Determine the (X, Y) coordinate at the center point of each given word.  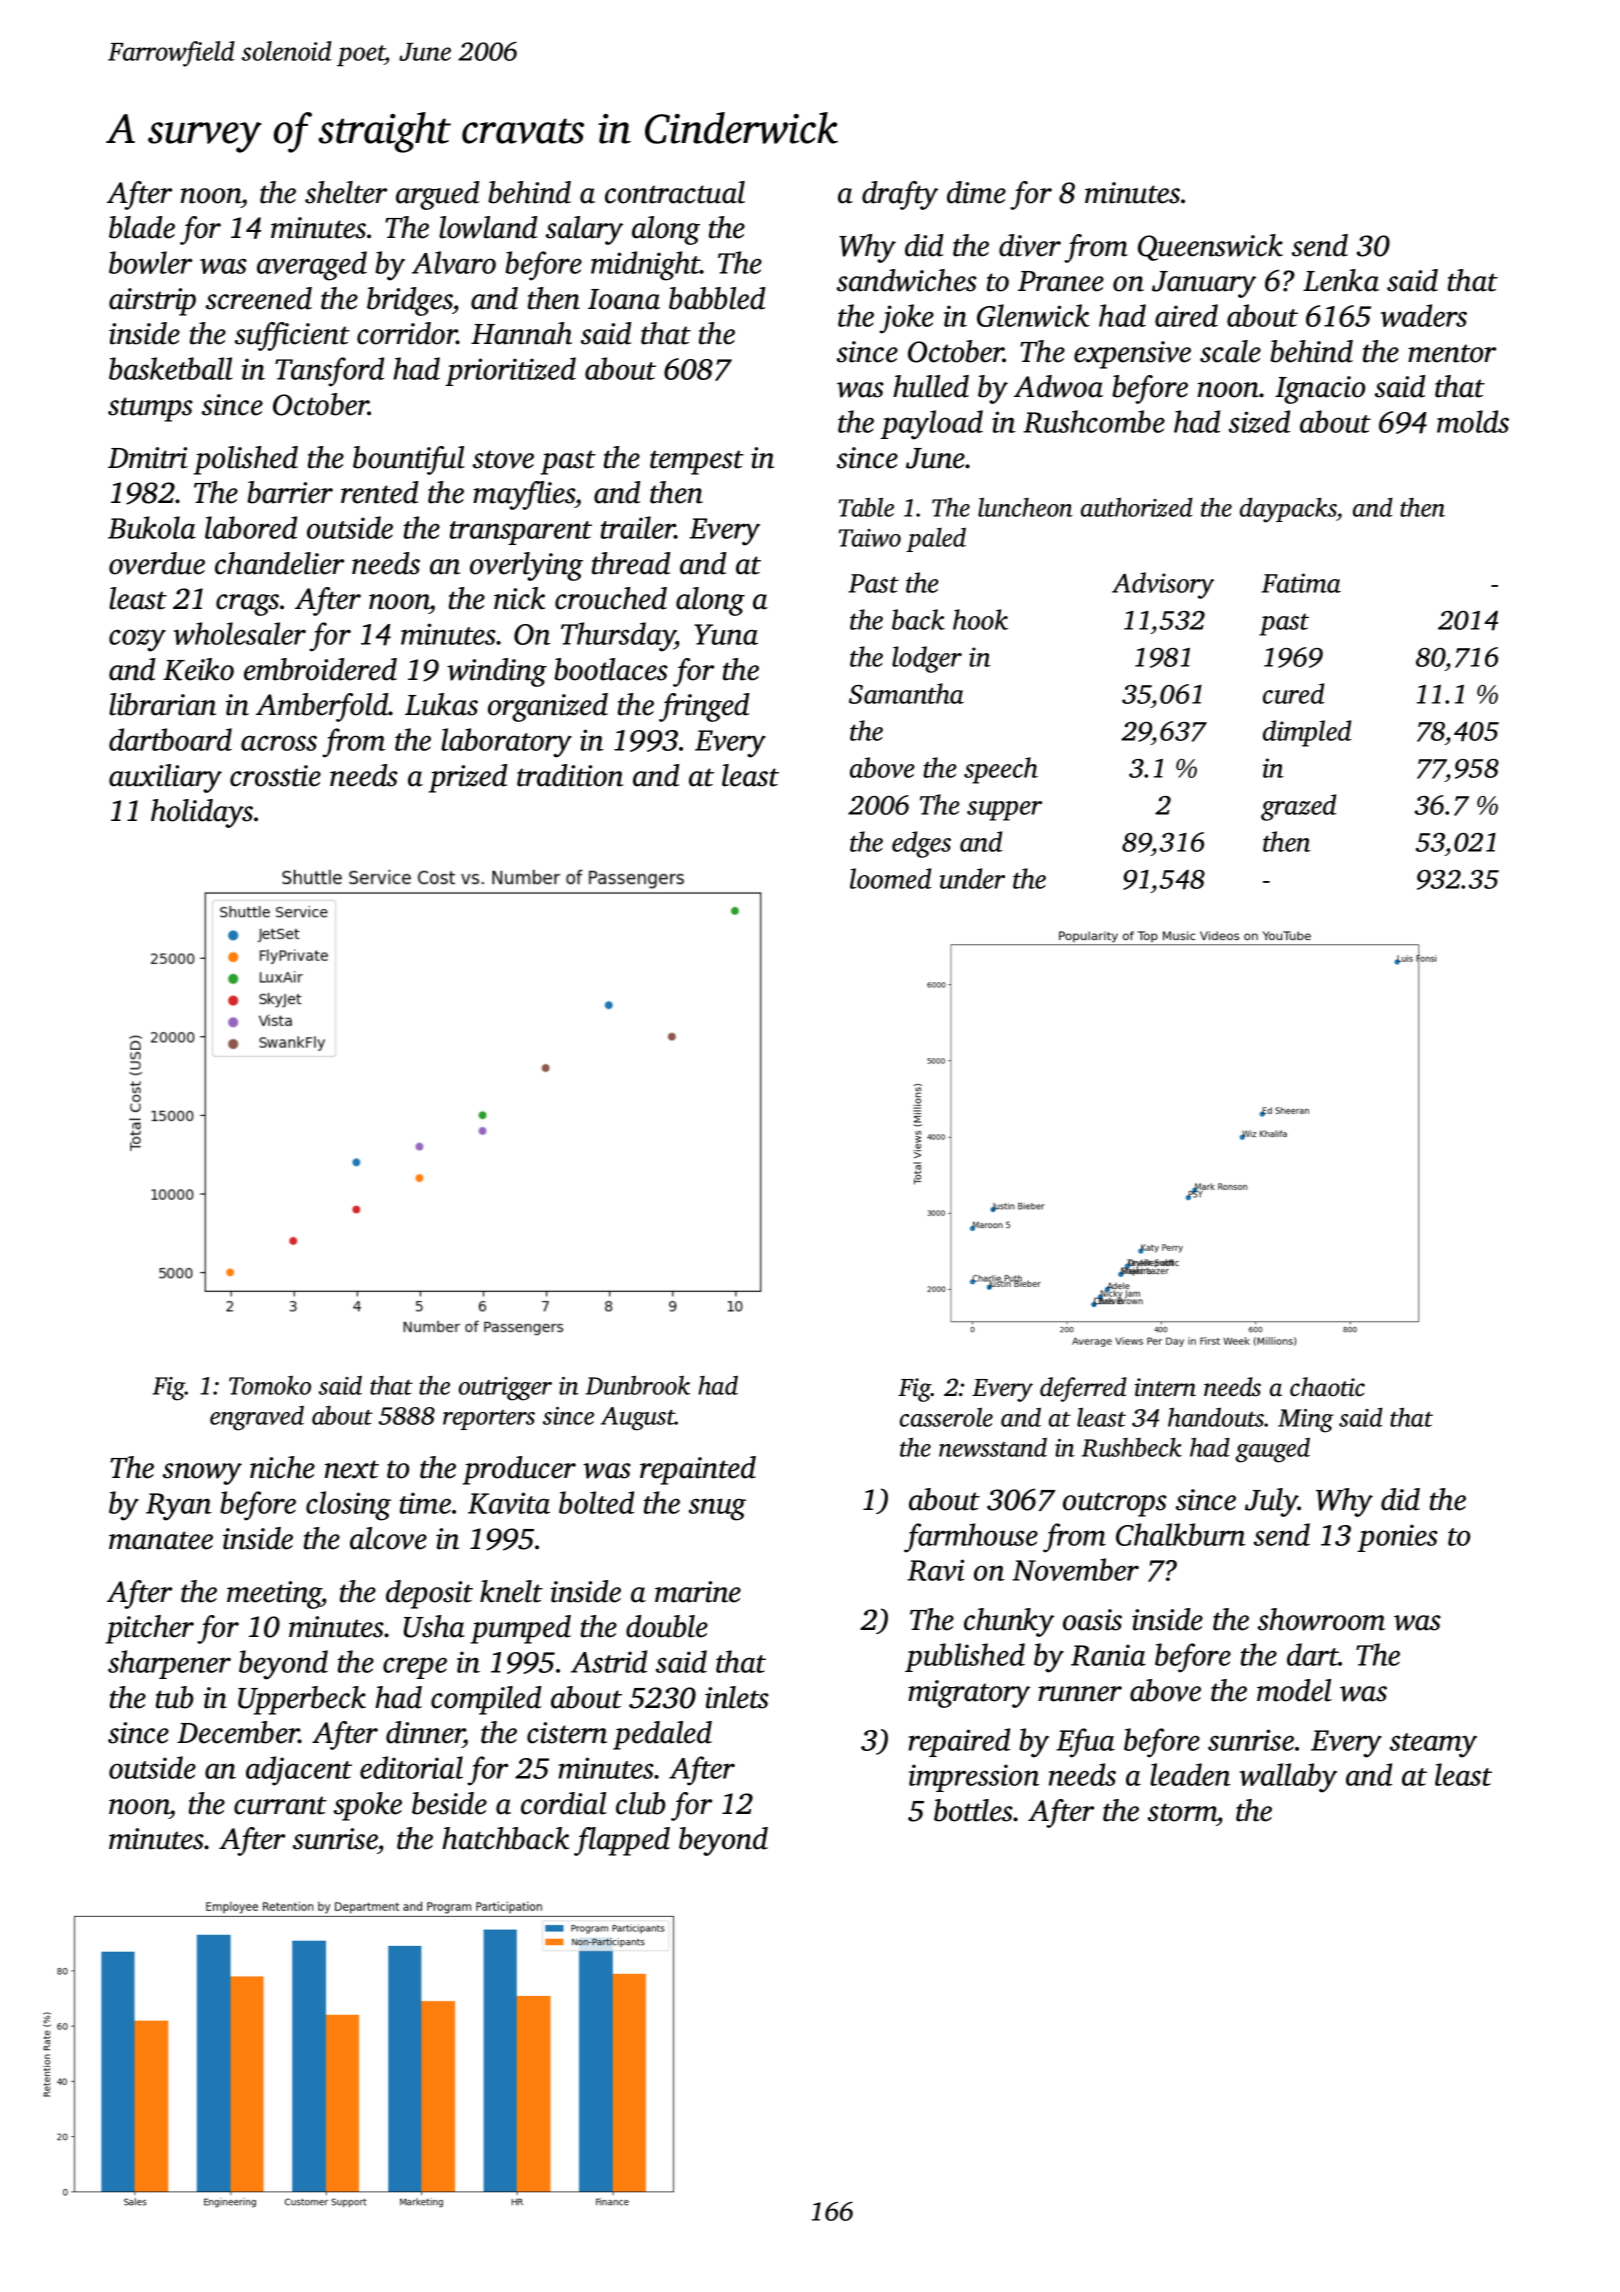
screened (259, 298)
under (972, 878)
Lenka (1341, 280)
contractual (675, 192)
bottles (973, 1810)
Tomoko (270, 1385)
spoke (368, 1806)
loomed (890, 878)
